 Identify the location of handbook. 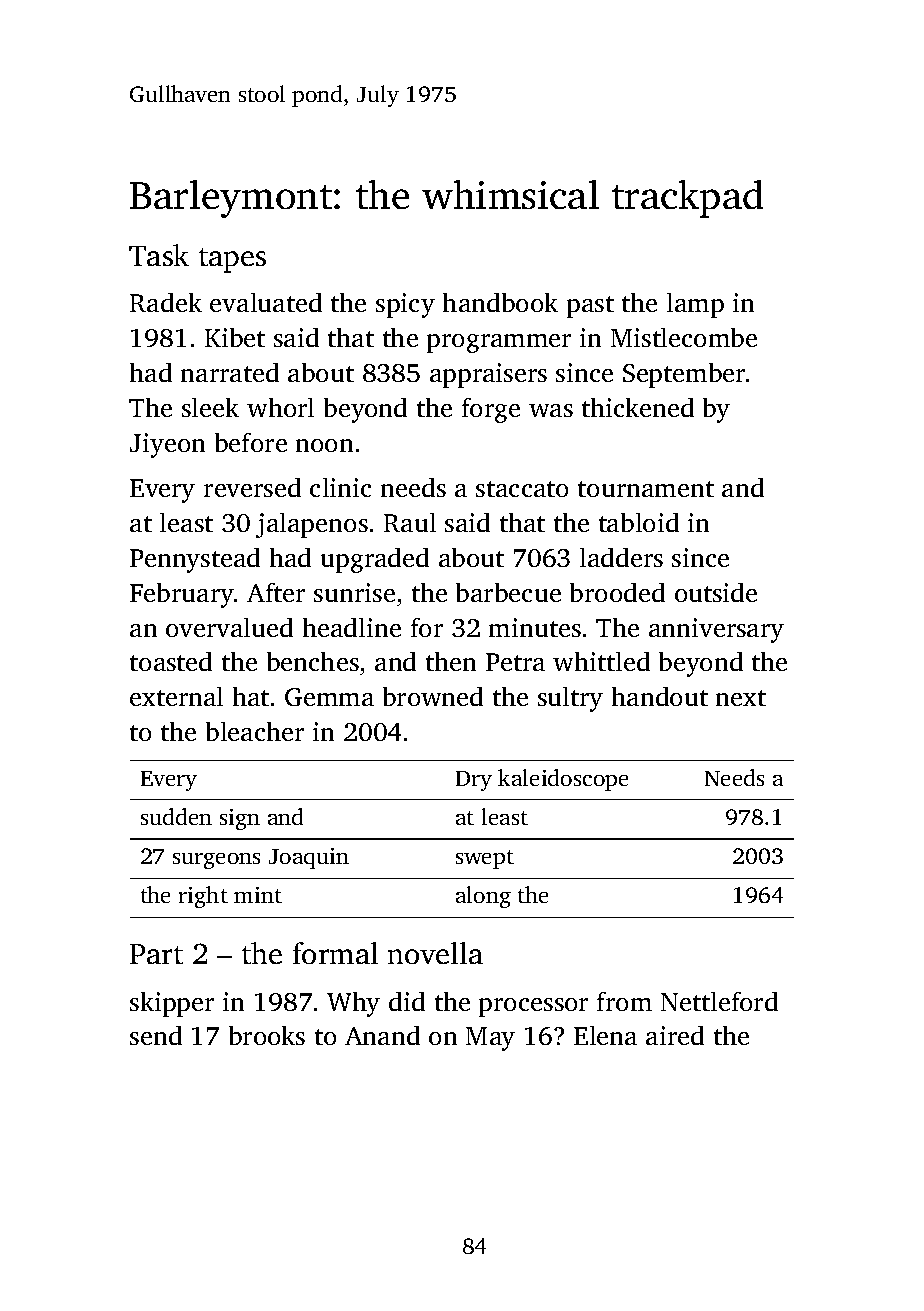
(500, 302).
